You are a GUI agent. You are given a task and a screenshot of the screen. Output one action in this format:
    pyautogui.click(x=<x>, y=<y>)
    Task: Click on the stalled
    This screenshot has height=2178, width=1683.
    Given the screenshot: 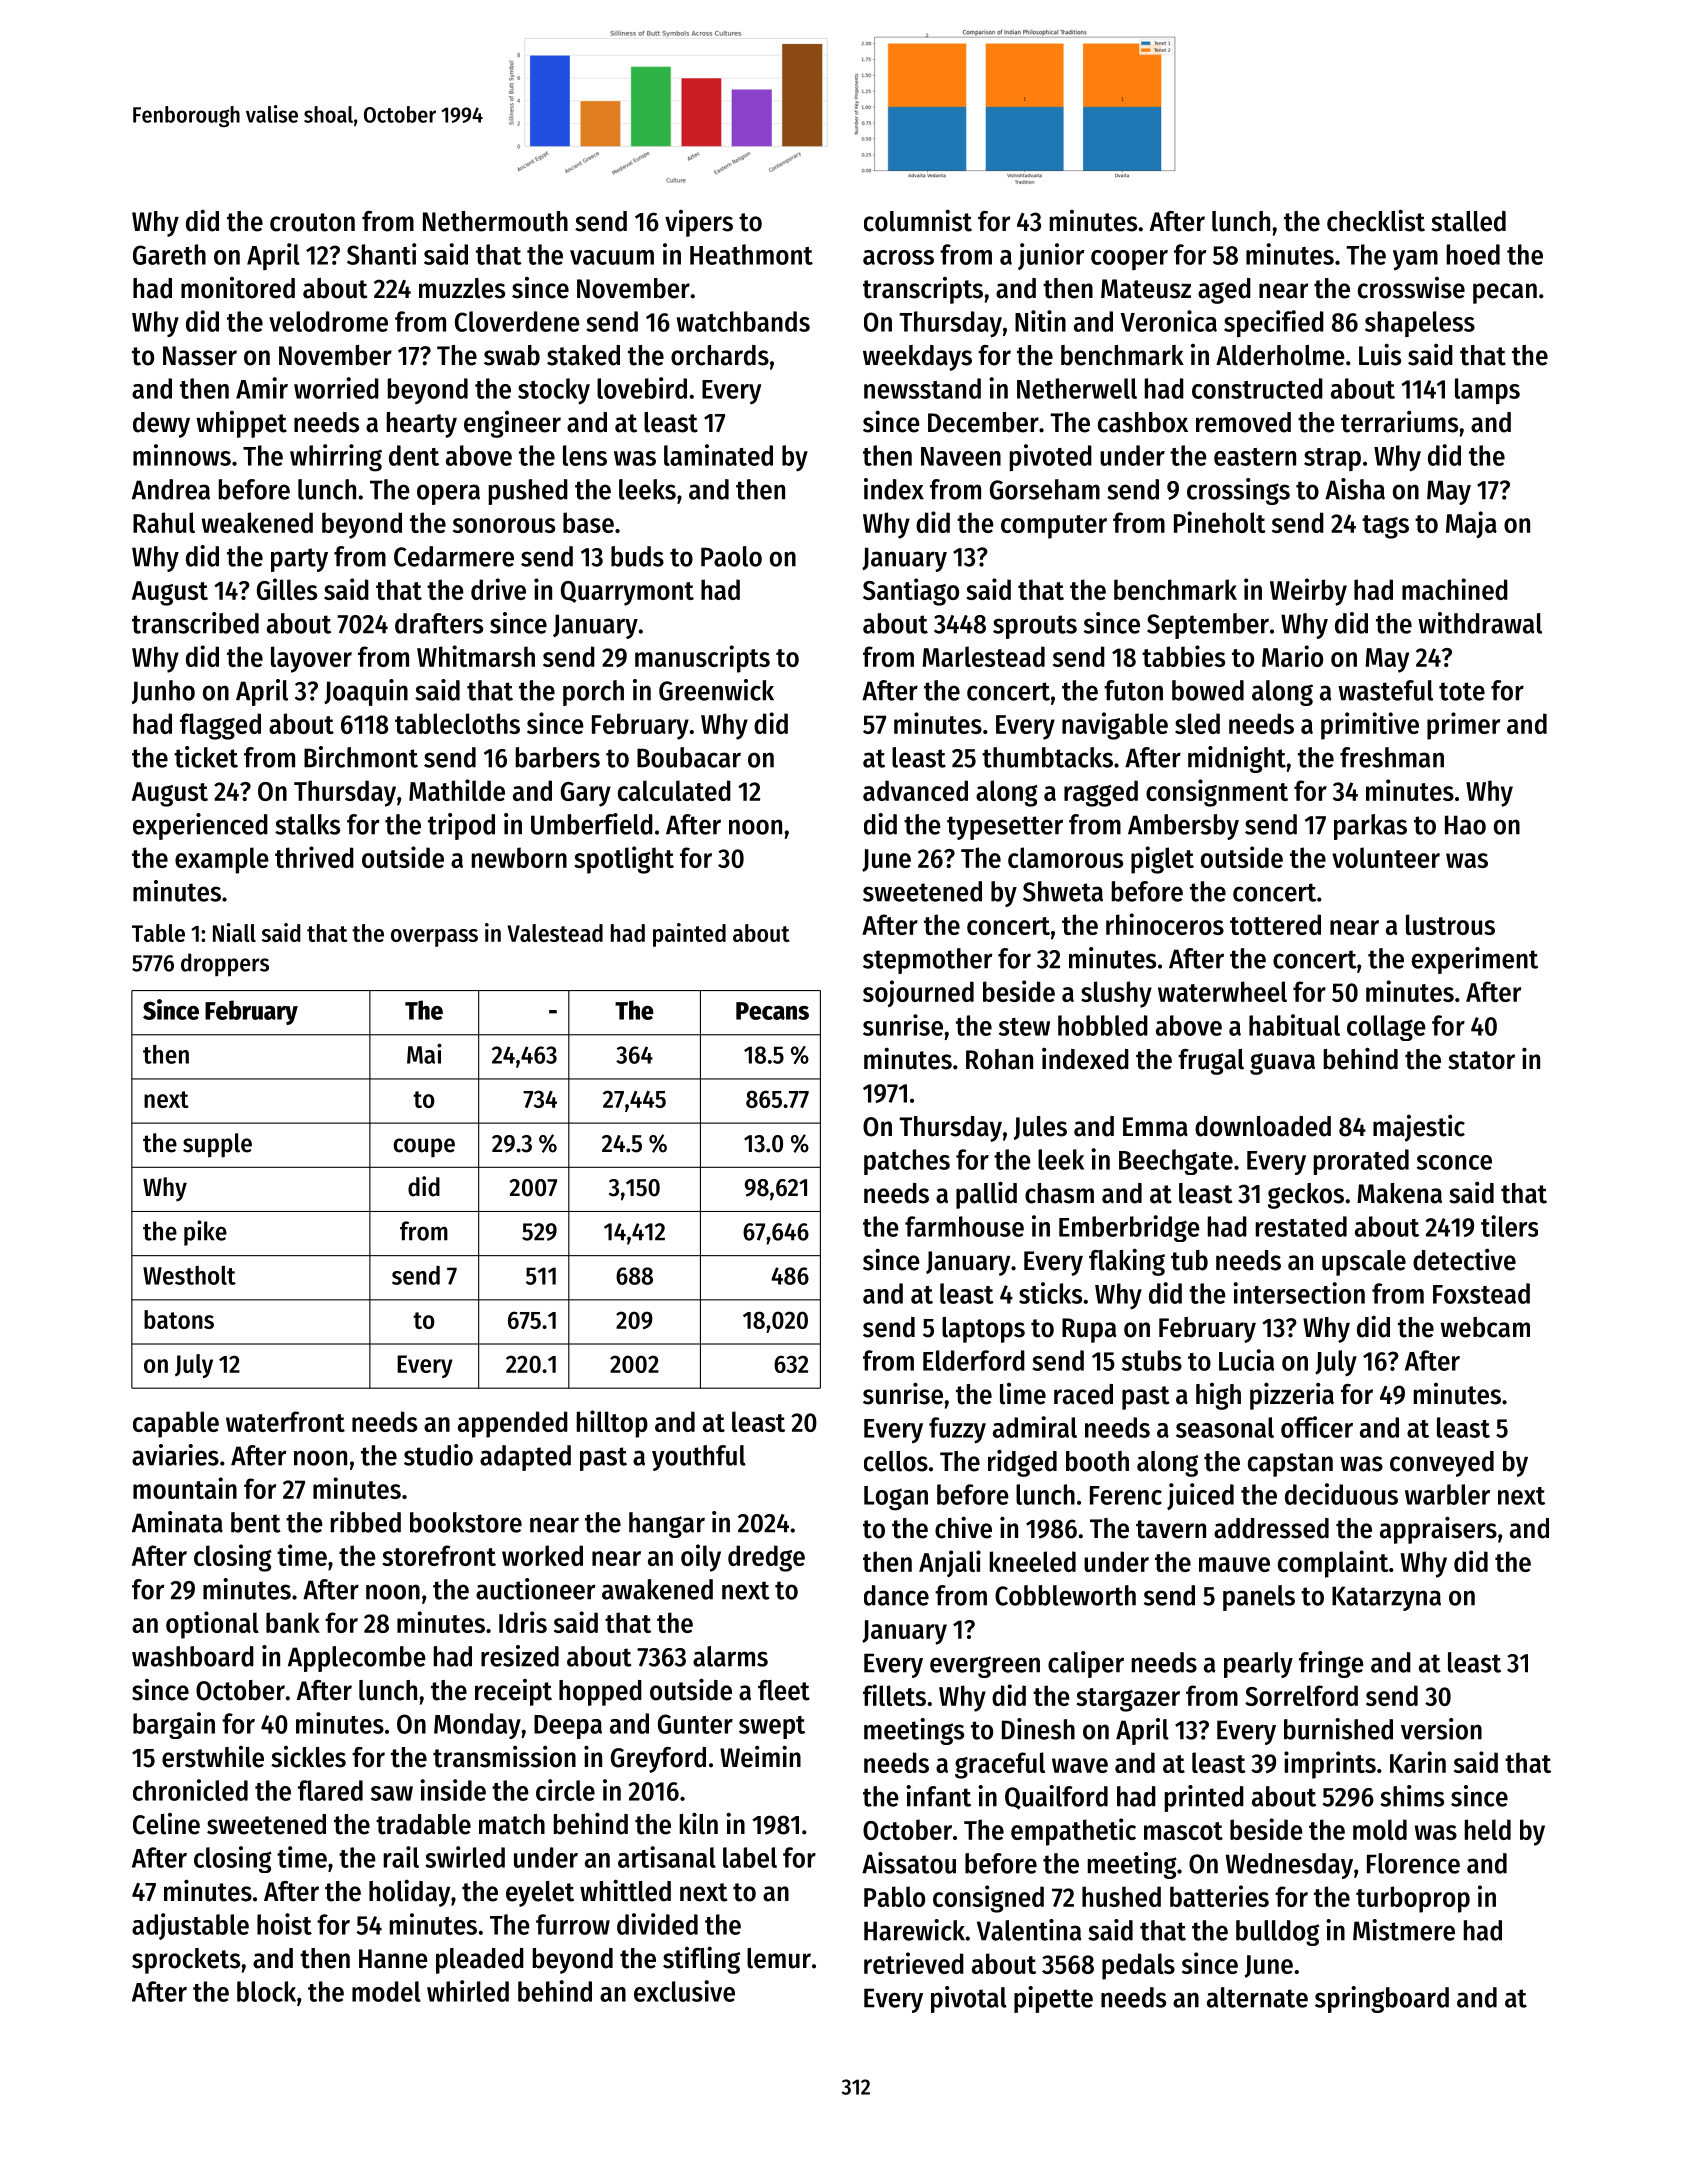 What is the action you would take?
    pyautogui.click(x=1468, y=221)
